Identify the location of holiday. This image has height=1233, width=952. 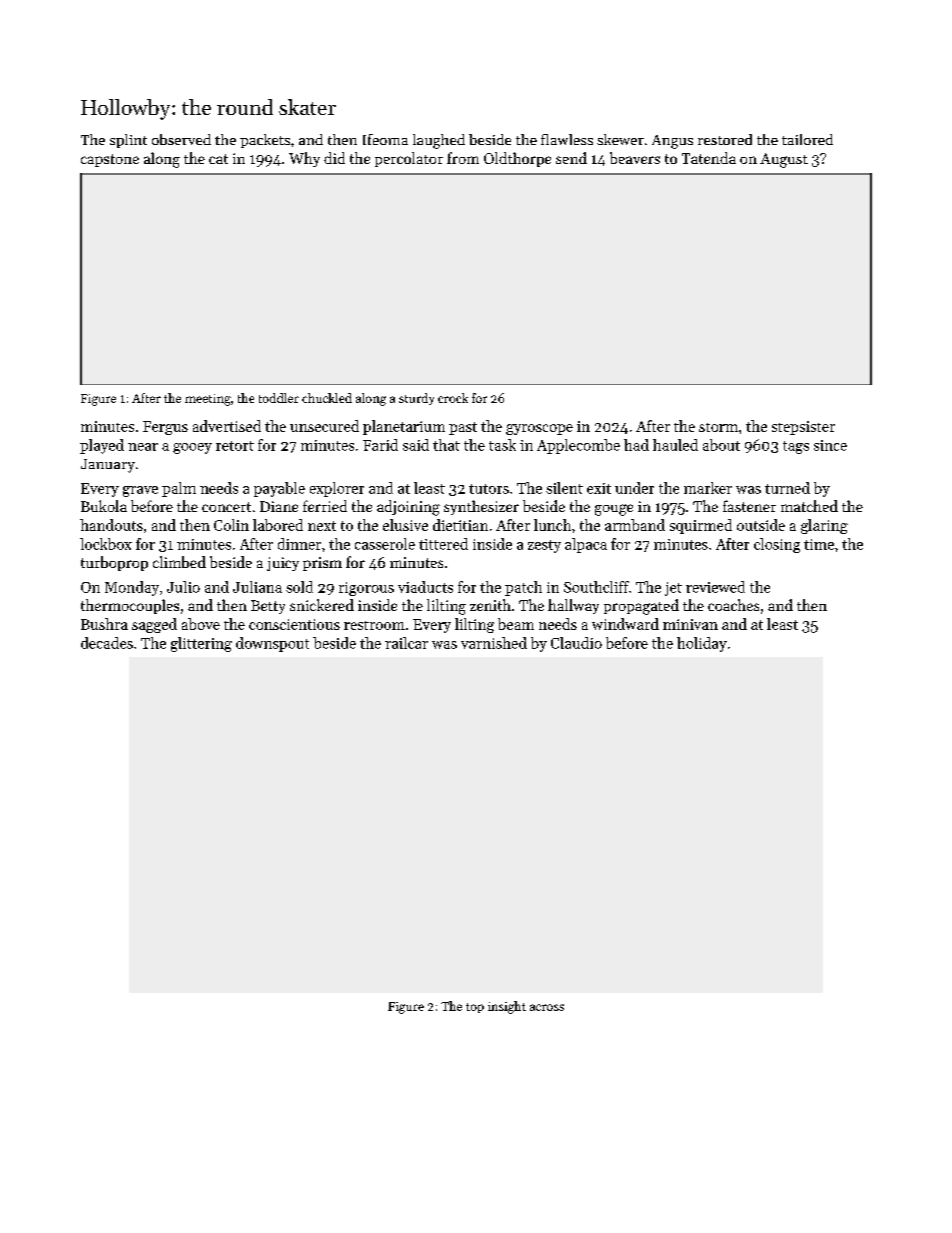
(702, 644).
